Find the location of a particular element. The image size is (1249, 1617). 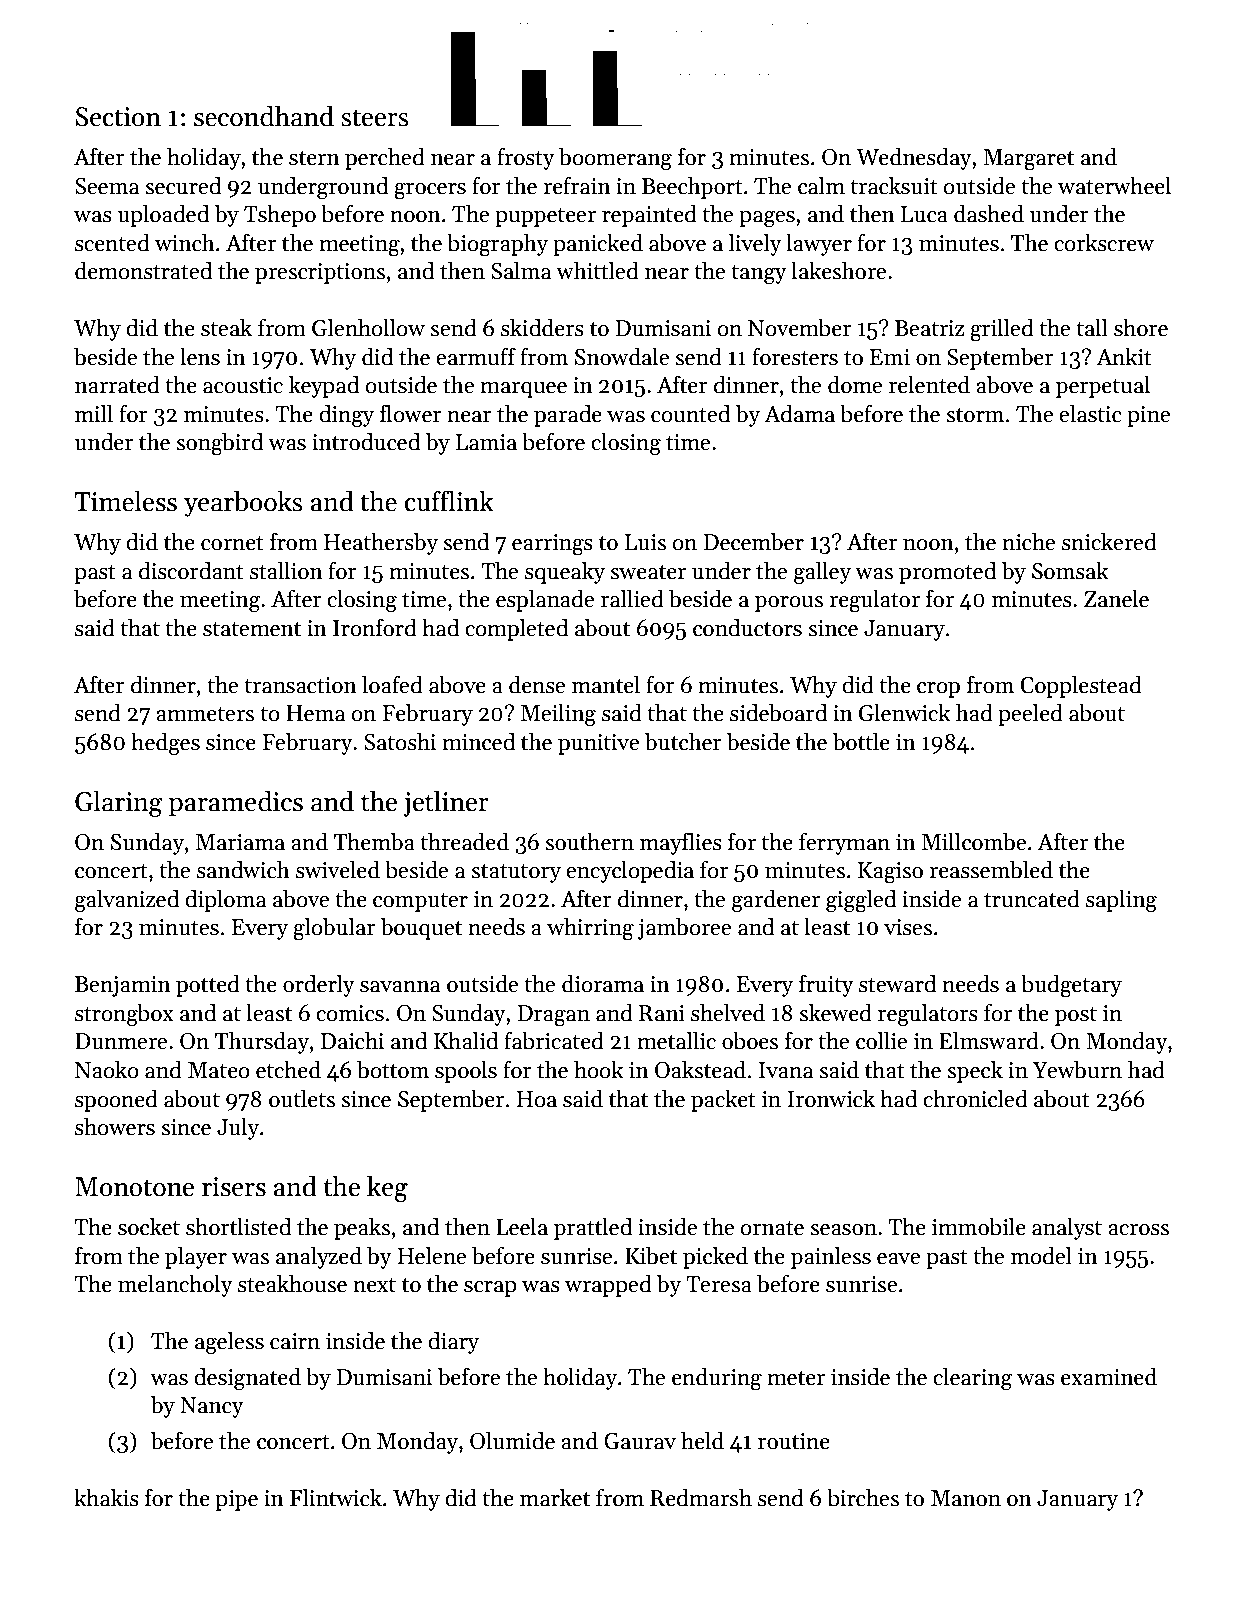

boomerang is located at coordinates (615, 159).
